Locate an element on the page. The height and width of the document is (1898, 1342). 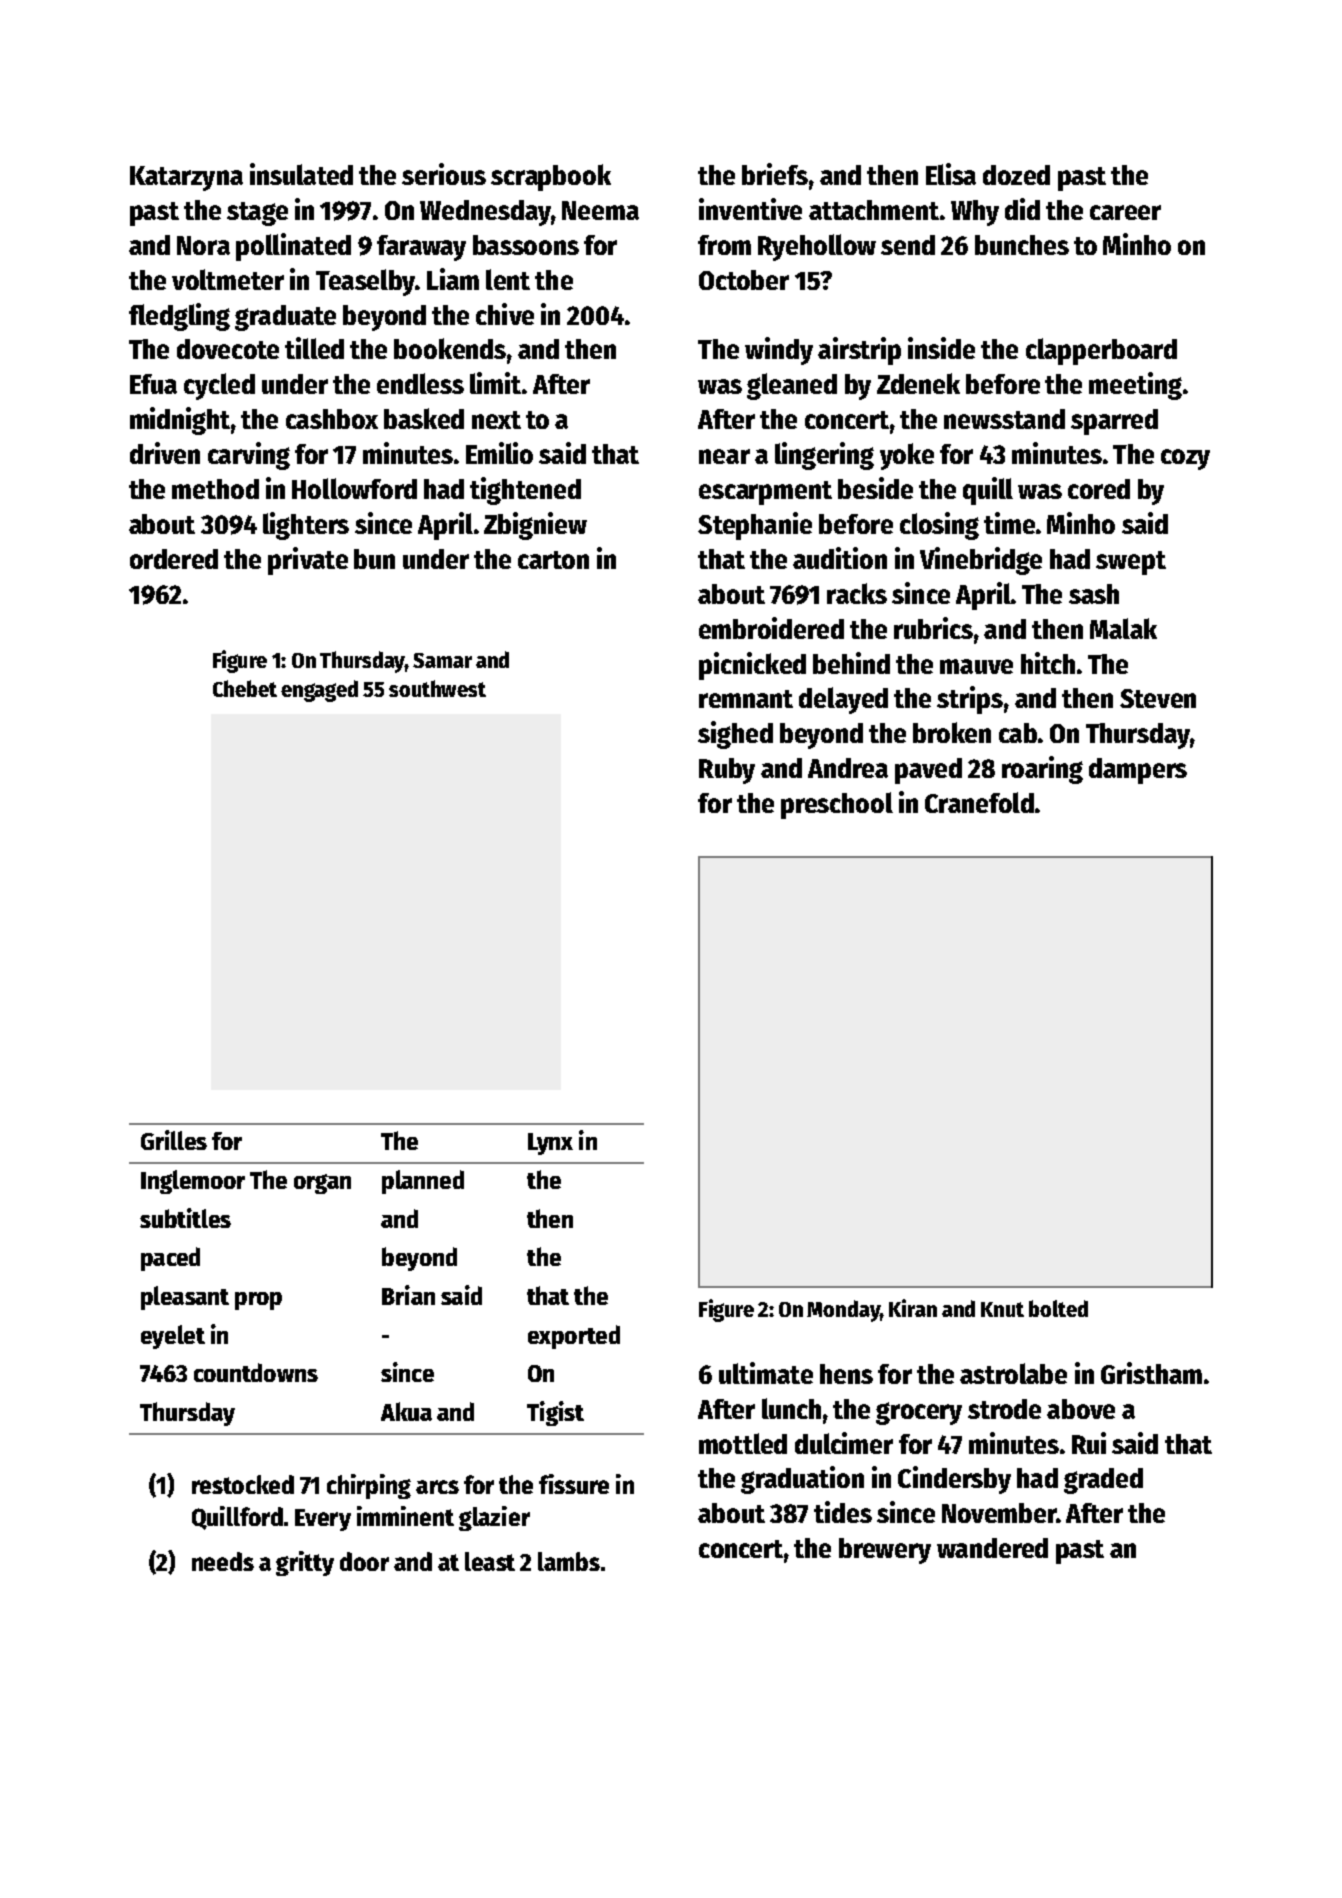
career is located at coordinates (1125, 212).
